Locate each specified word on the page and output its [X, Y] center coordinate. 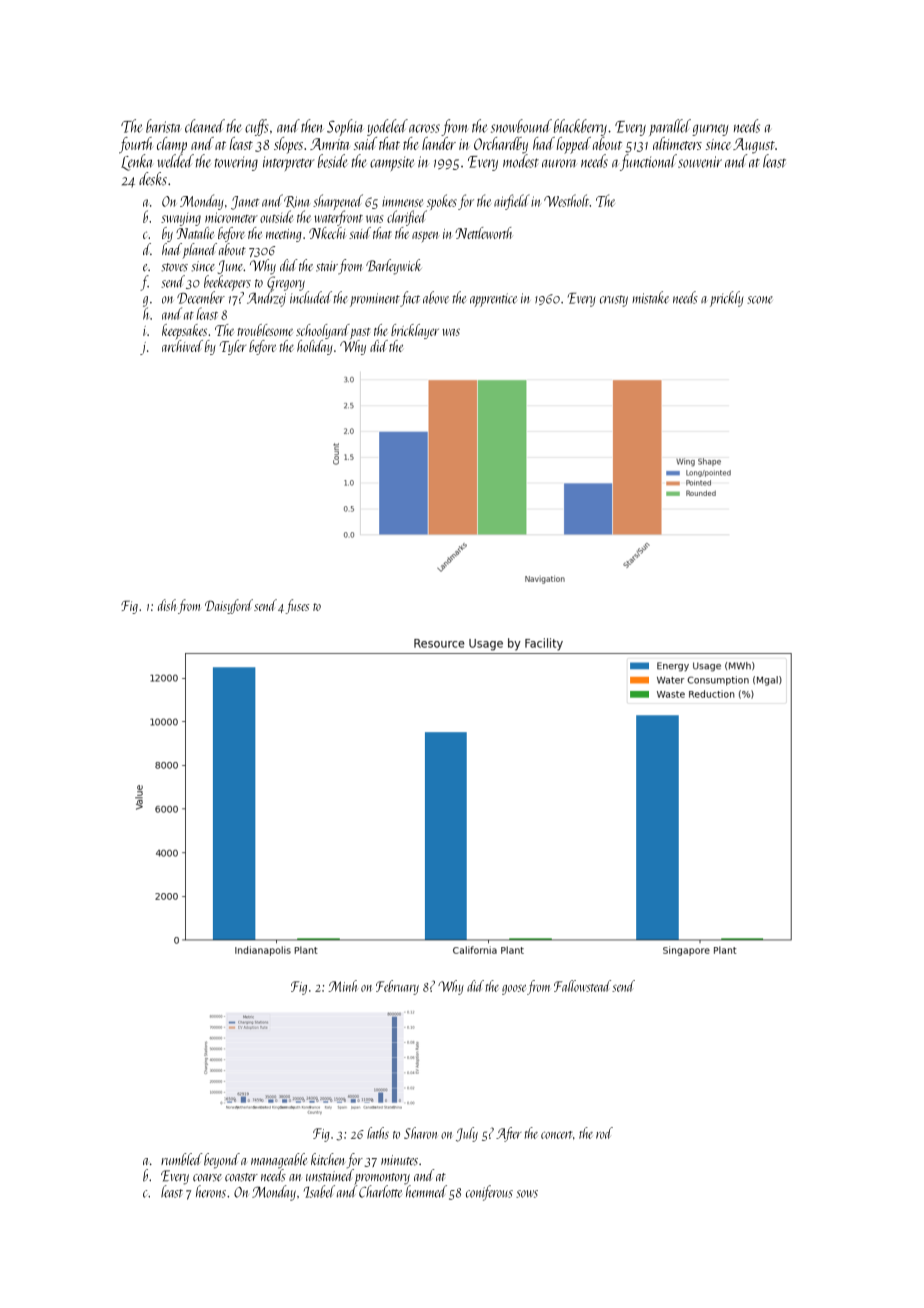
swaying [181, 219]
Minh [343, 986]
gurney [710, 130]
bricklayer [415, 331]
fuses [297, 606]
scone [760, 300]
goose [514, 990]
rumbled [182, 1159]
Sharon [420, 1133]
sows [527, 1194]
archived [182, 346]
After [509, 1134]
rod [604, 1133]
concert [556, 1135]
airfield [512, 202]
